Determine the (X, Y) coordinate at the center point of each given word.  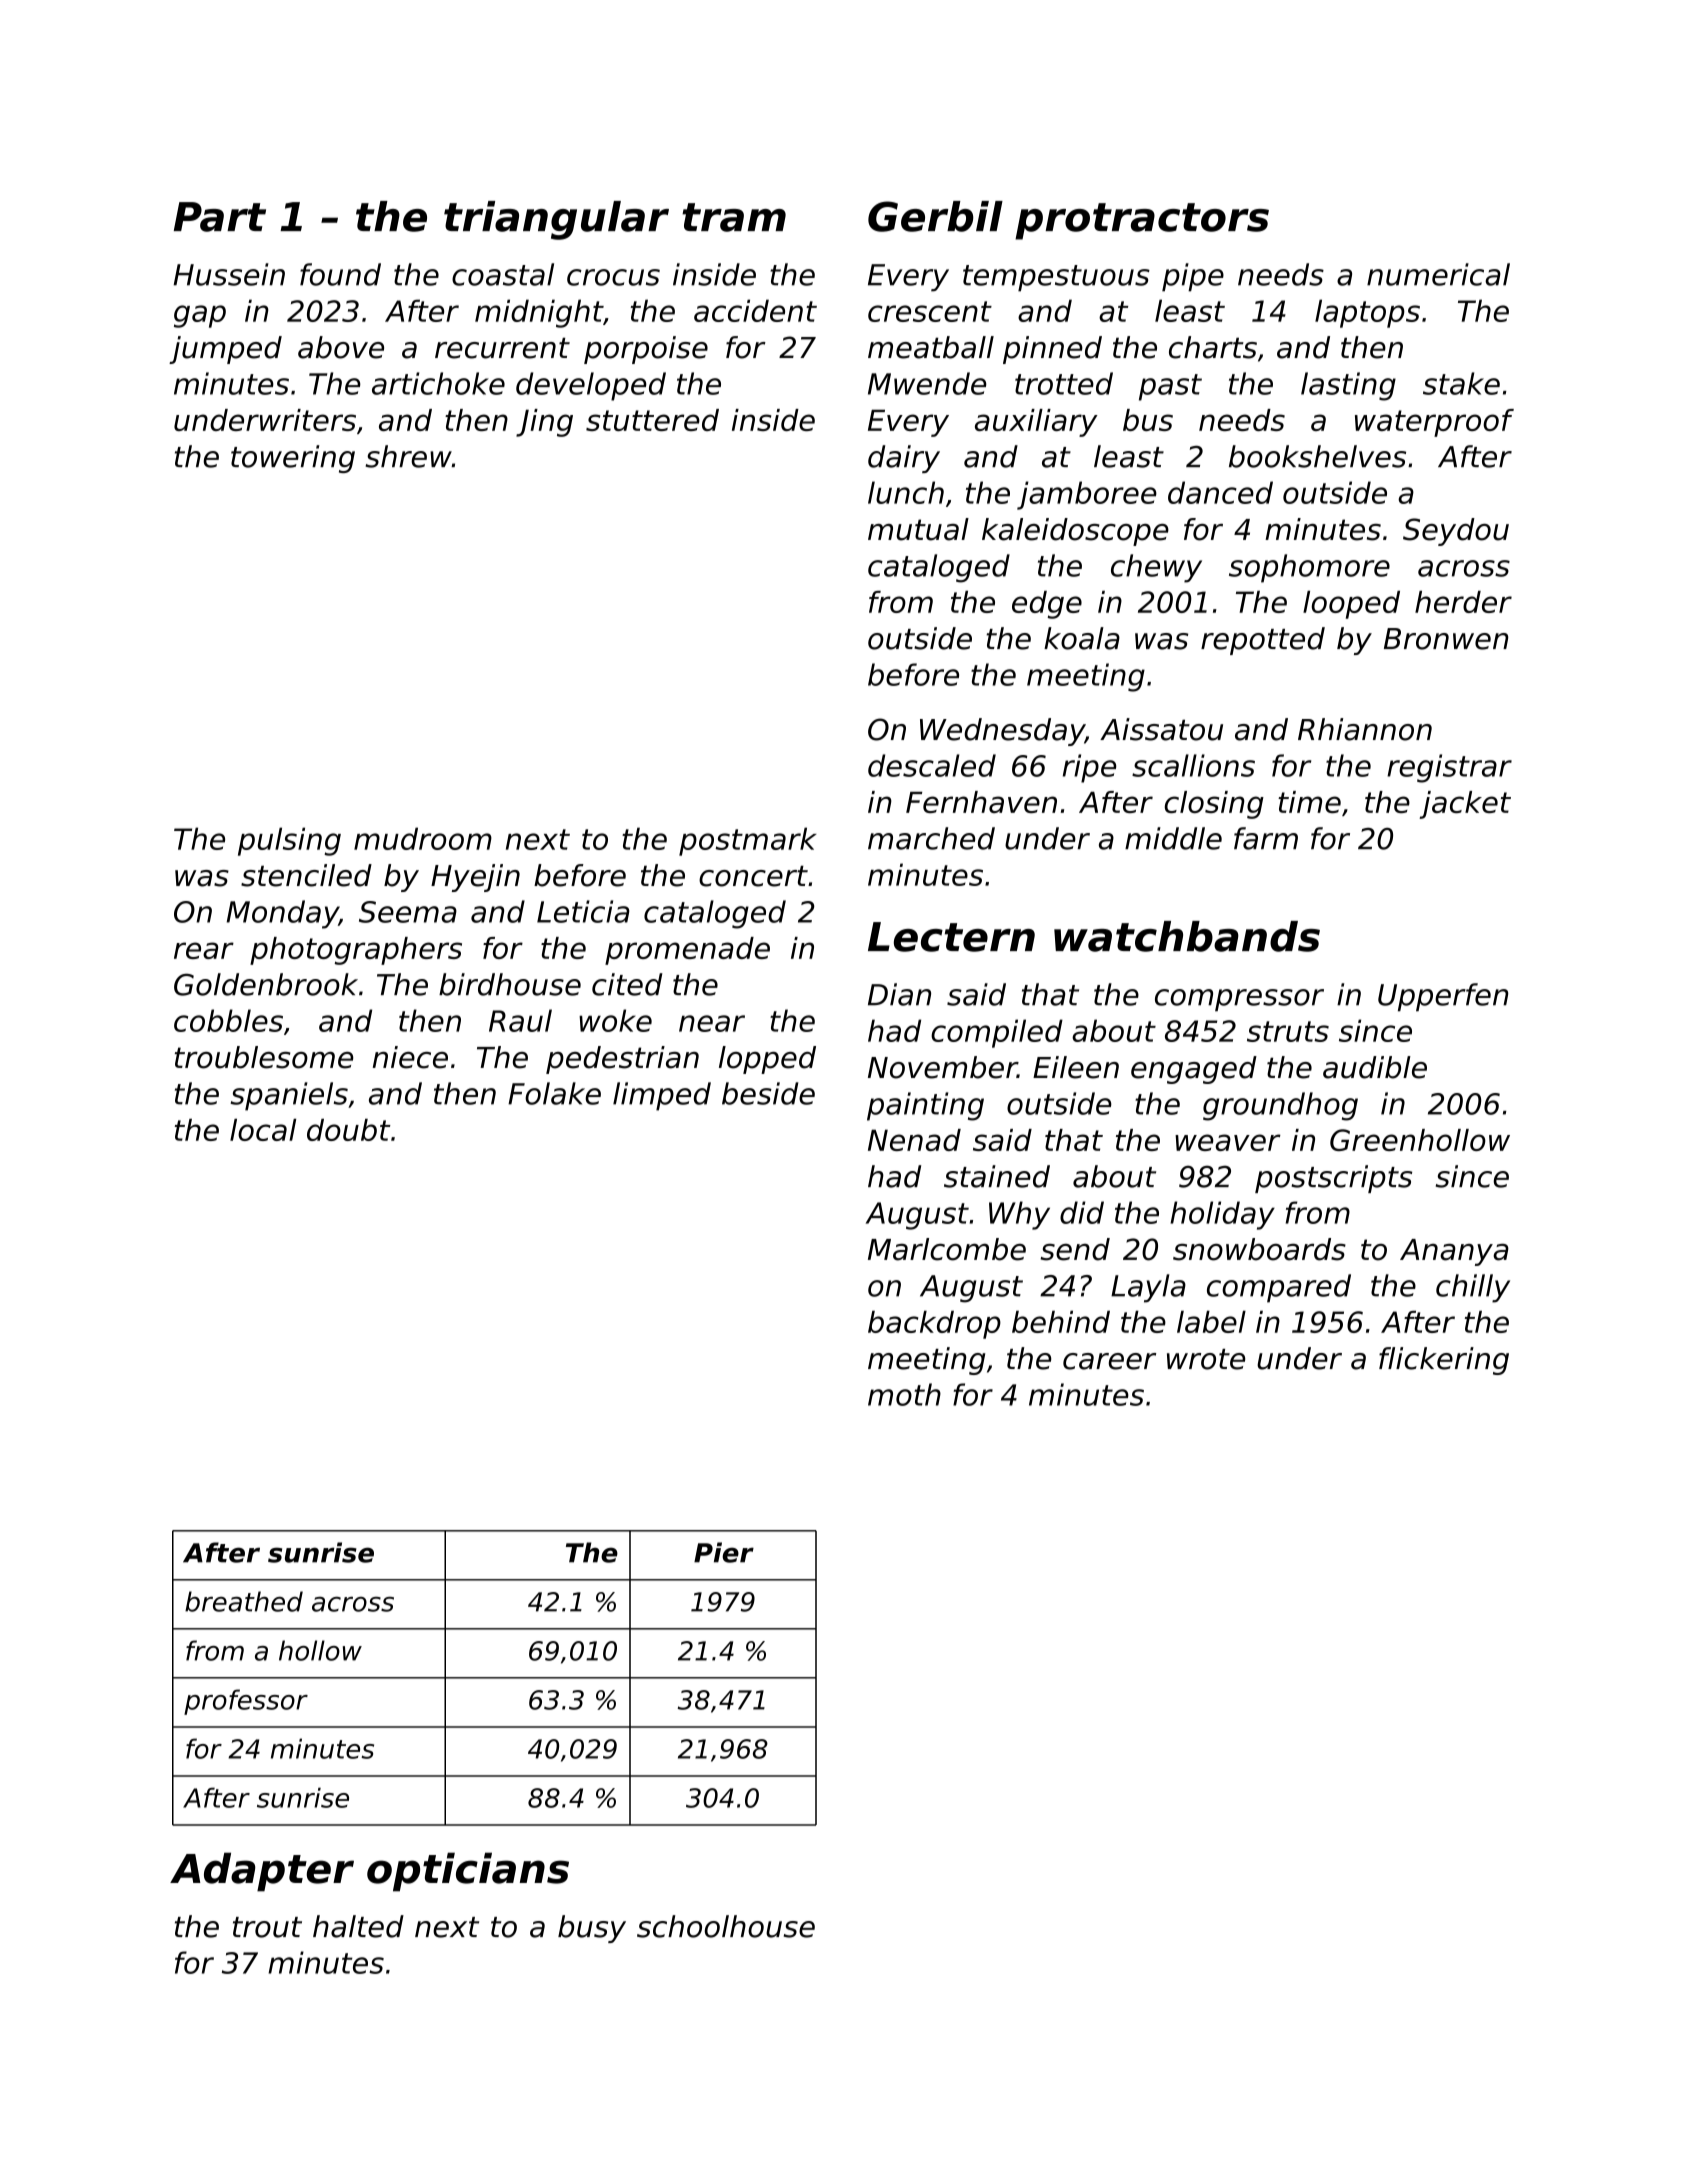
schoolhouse (726, 1926)
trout (267, 1927)
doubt (349, 1130)
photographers (356, 951)
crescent (930, 311)
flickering (1444, 1361)
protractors (1142, 221)
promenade (687, 951)
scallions (1193, 765)
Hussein (229, 274)
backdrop (934, 1324)
